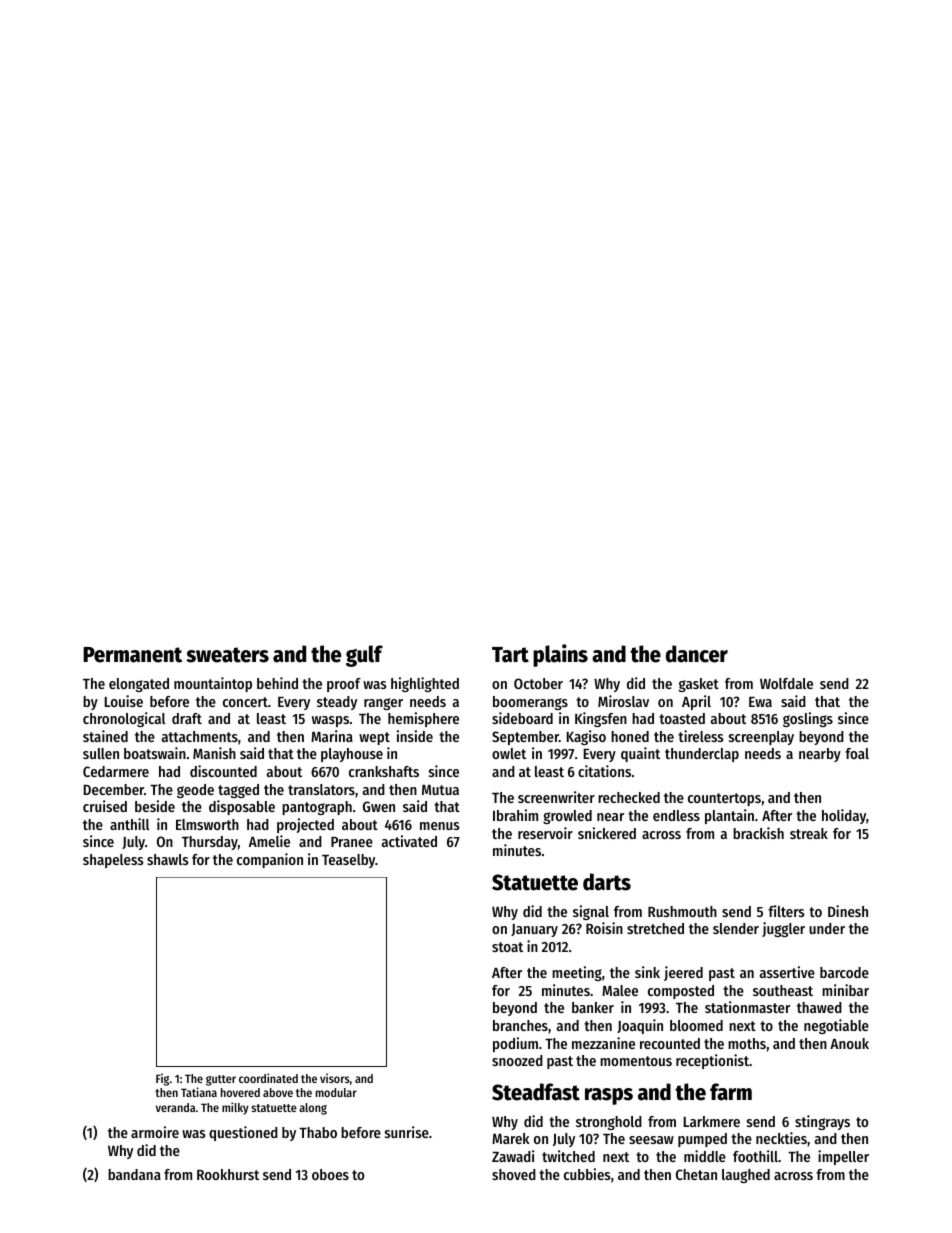 Image resolution: width=952 pixels, height=1233 pixels. Describe the element at coordinates (681, 992) in the image. I see `composted` at that location.
